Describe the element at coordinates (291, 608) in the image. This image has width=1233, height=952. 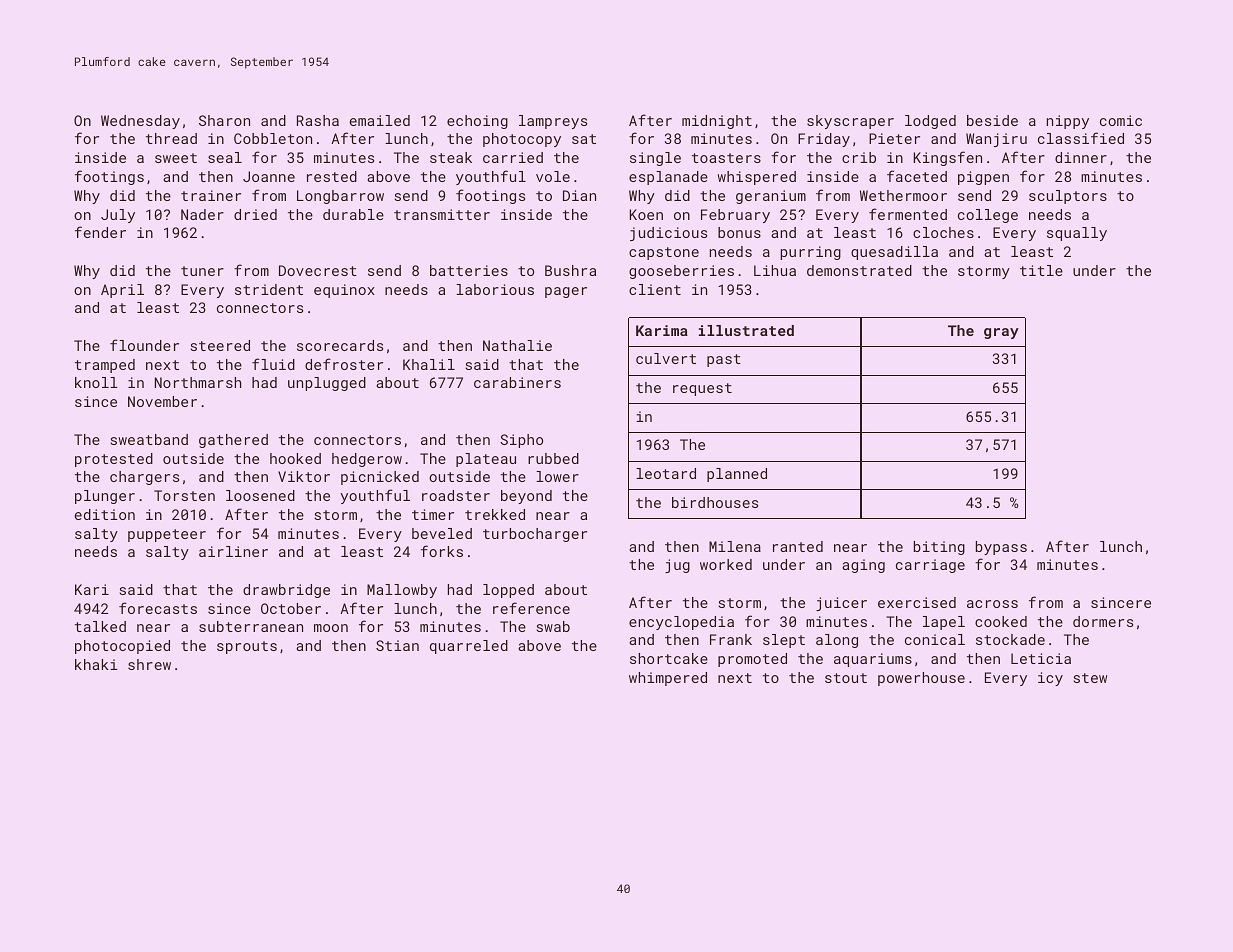
I see `October` at that location.
